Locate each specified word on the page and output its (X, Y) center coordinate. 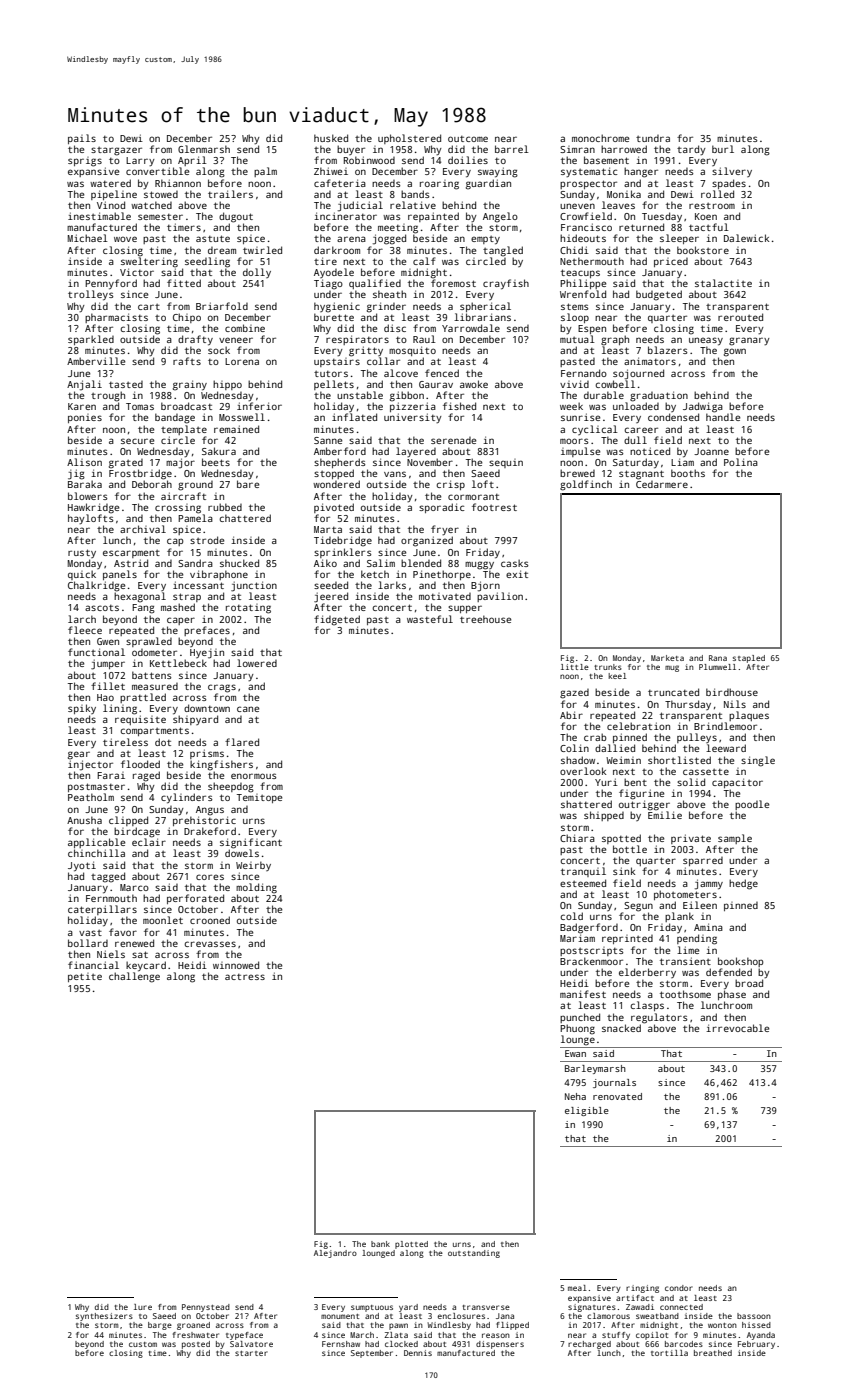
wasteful (430, 619)
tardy (691, 150)
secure (137, 441)
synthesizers (104, 1317)
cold (571, 916)
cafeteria (340, 183)
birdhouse (732, 692)
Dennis (418, 1353)
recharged (589, 1345)
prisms (207, 754)
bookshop (741, 962)
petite (85, 977)
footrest (494, 507)
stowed (161, 194)
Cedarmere (662, 484)
